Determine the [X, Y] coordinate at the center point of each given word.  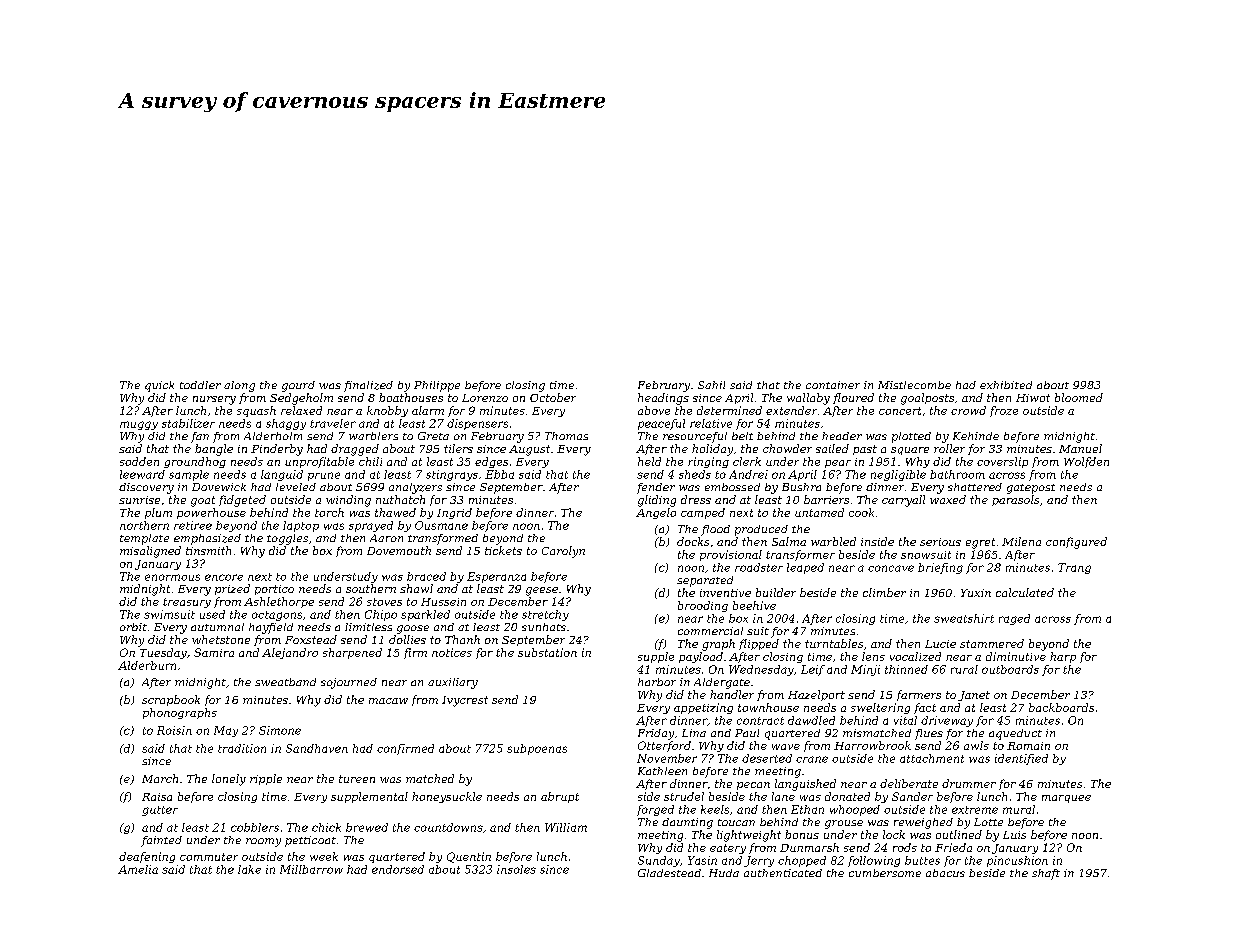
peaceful [661, 424]
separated [705, 581]
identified [1021, 759]
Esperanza [496, 577]
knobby [387, 411]
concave [891, 568]
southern [371, 588]
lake [249, 869]
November [667, 758]
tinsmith [208, 550]
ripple [266, 779]
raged [1014, 619]
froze [1004, 411]
